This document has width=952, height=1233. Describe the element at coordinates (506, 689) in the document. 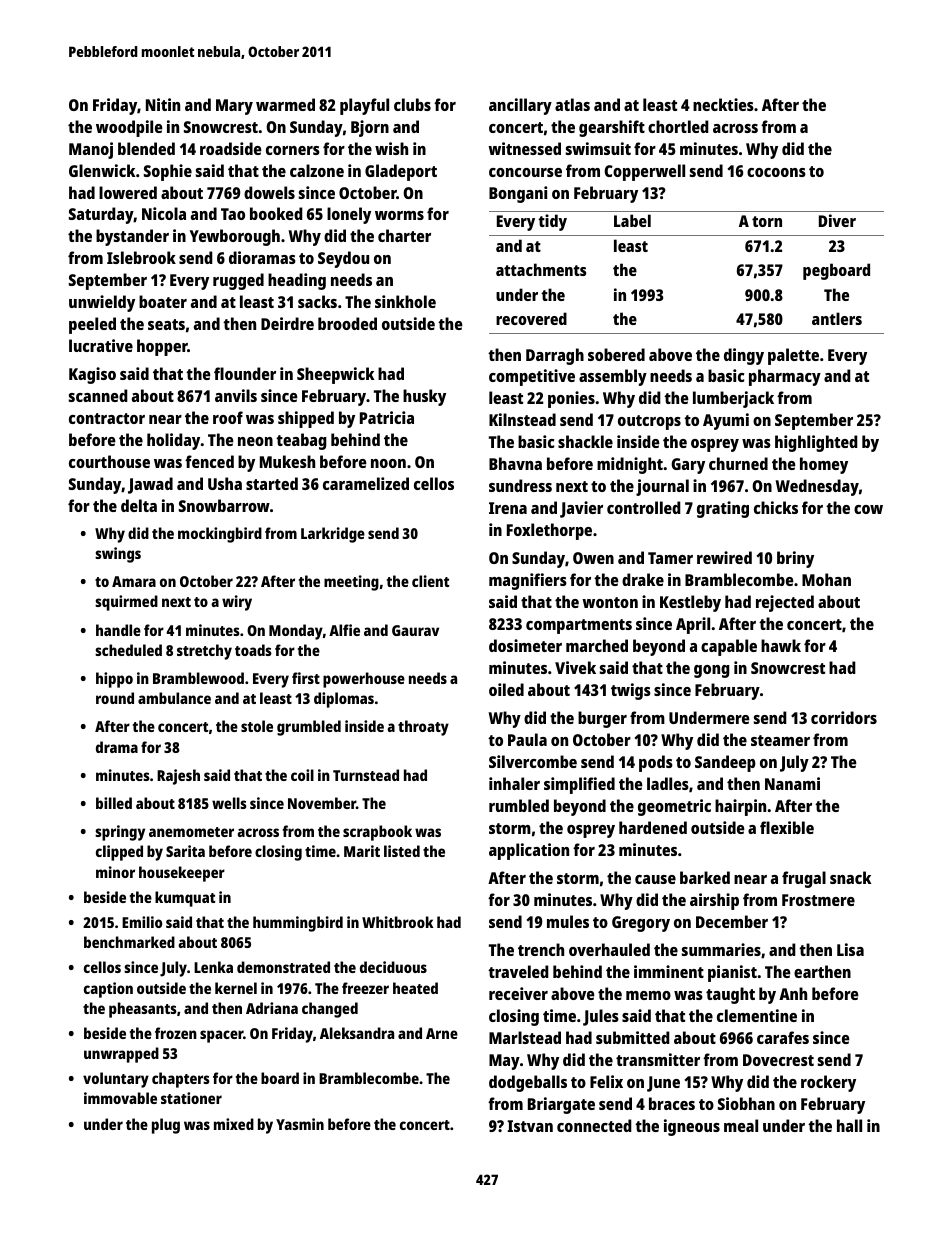

I see `oiled` at that location.
